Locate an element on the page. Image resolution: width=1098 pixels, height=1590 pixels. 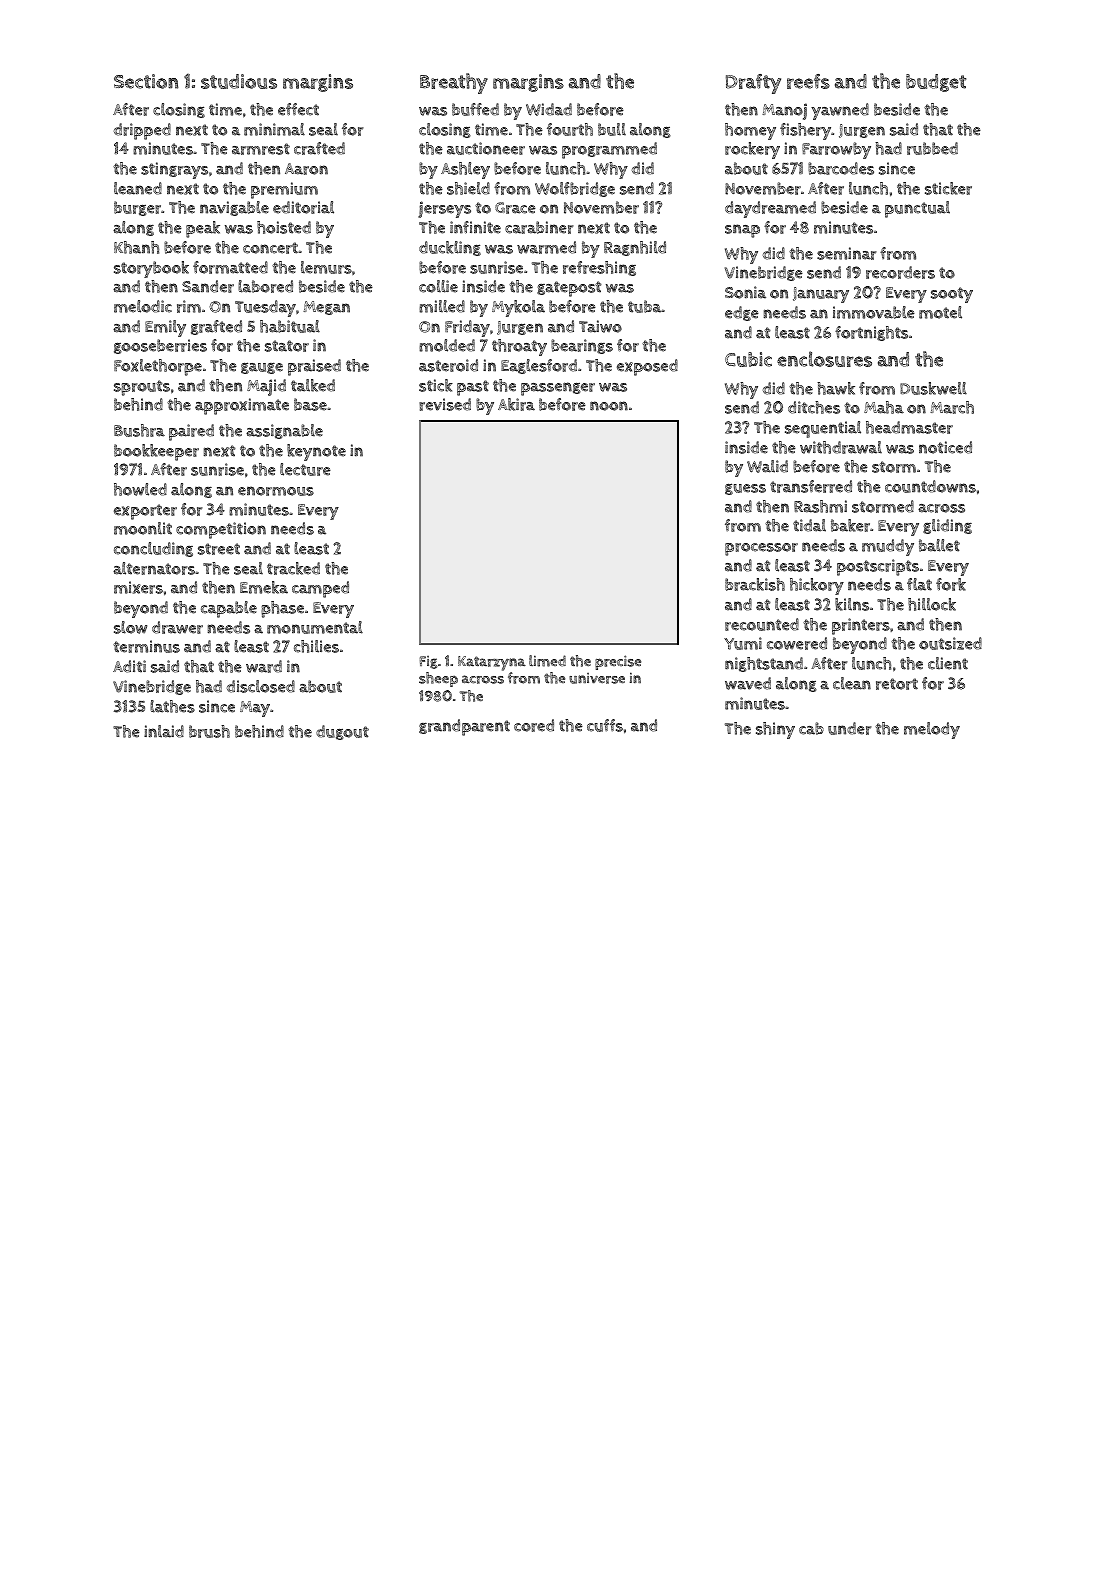
throaty is located at coordinates (519, 347).
